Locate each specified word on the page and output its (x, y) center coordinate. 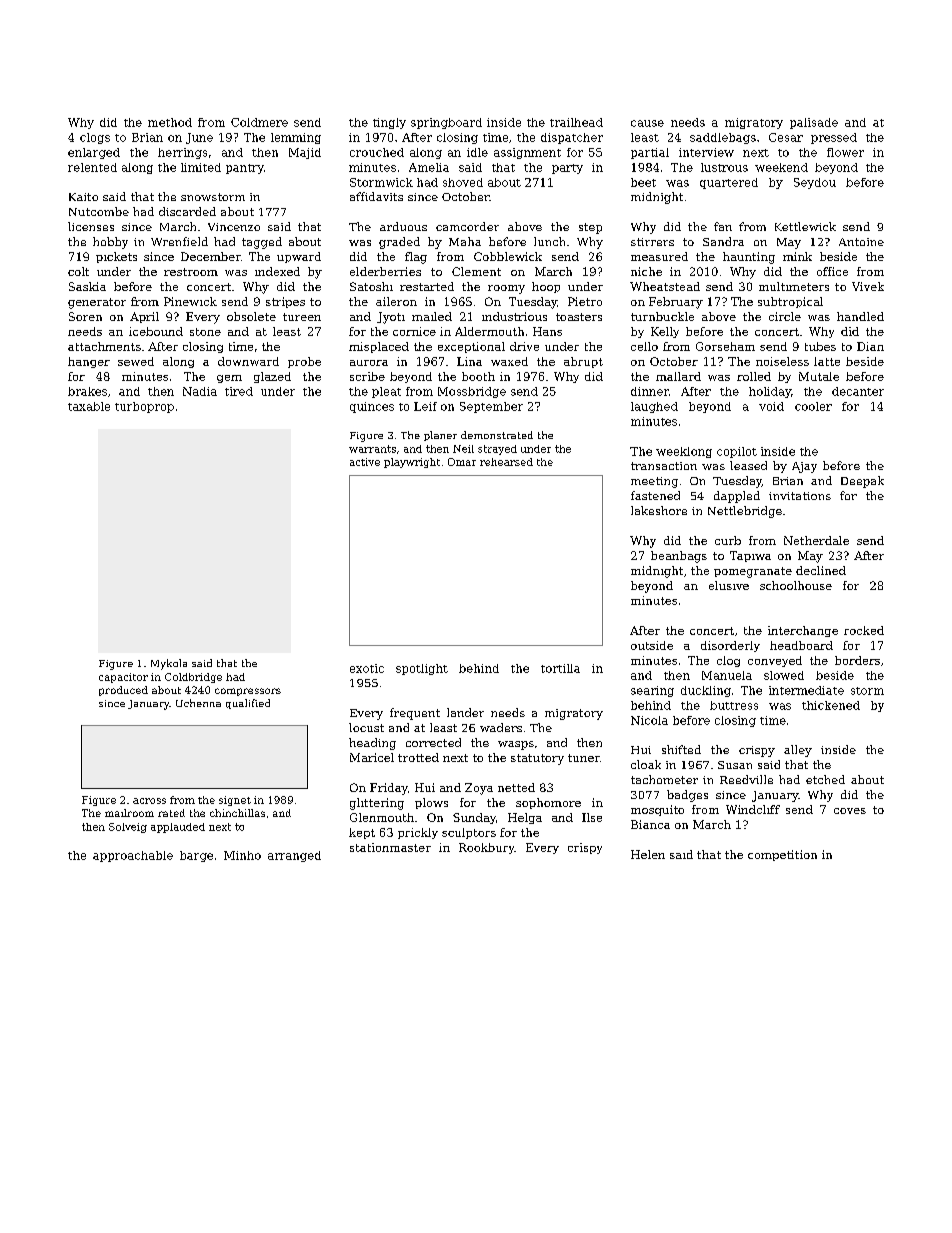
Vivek (868, 286)
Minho (242, 855)
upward (299, 257)
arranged (294, 856)
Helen (648, 854)
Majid (305, 153)
